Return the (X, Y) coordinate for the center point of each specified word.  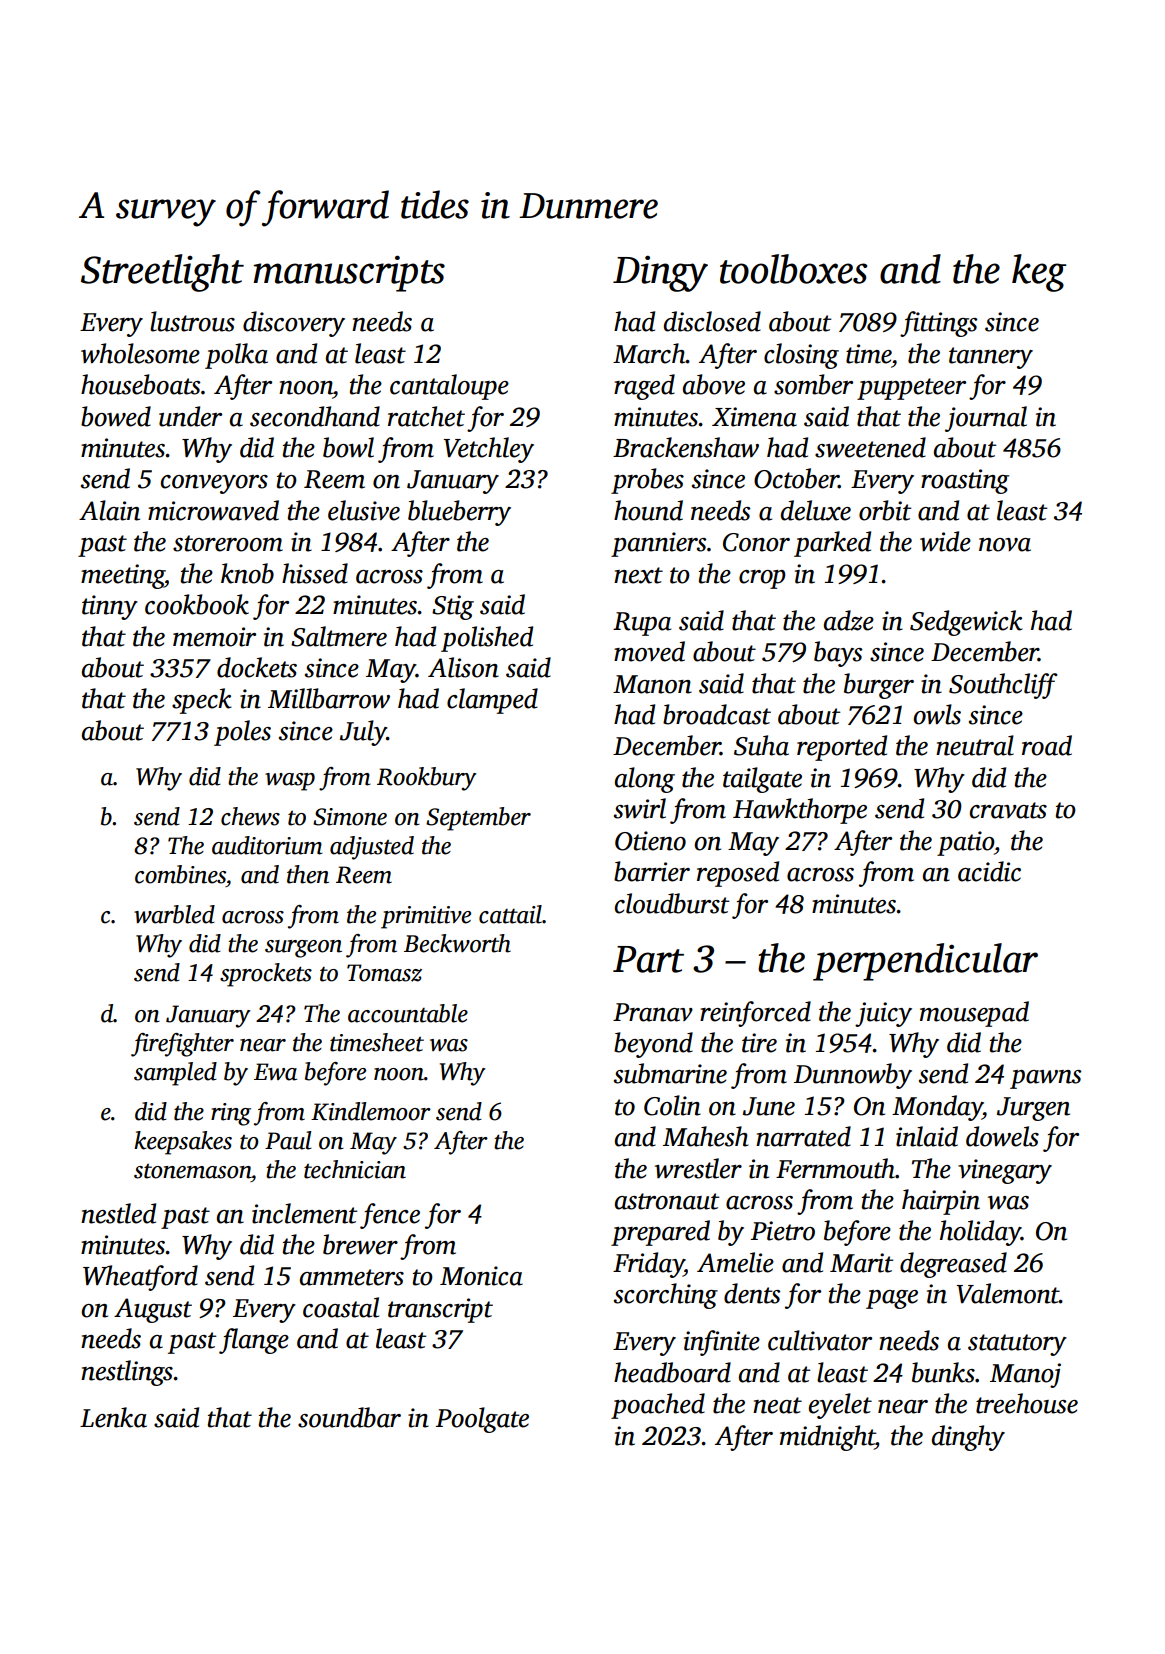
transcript (440, 1310)
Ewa (275, 1072)
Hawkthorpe (800, 811)
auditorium (267, 845)
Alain (109, 510)
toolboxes (793, 269)
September (478, 819)
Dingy (660, 273)
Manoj (1025, 1375)
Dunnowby (853, 1076)
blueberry (459, 513)
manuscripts (349, 273)
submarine (670, 1073)
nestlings (127, 1373)
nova (1005, 545)
